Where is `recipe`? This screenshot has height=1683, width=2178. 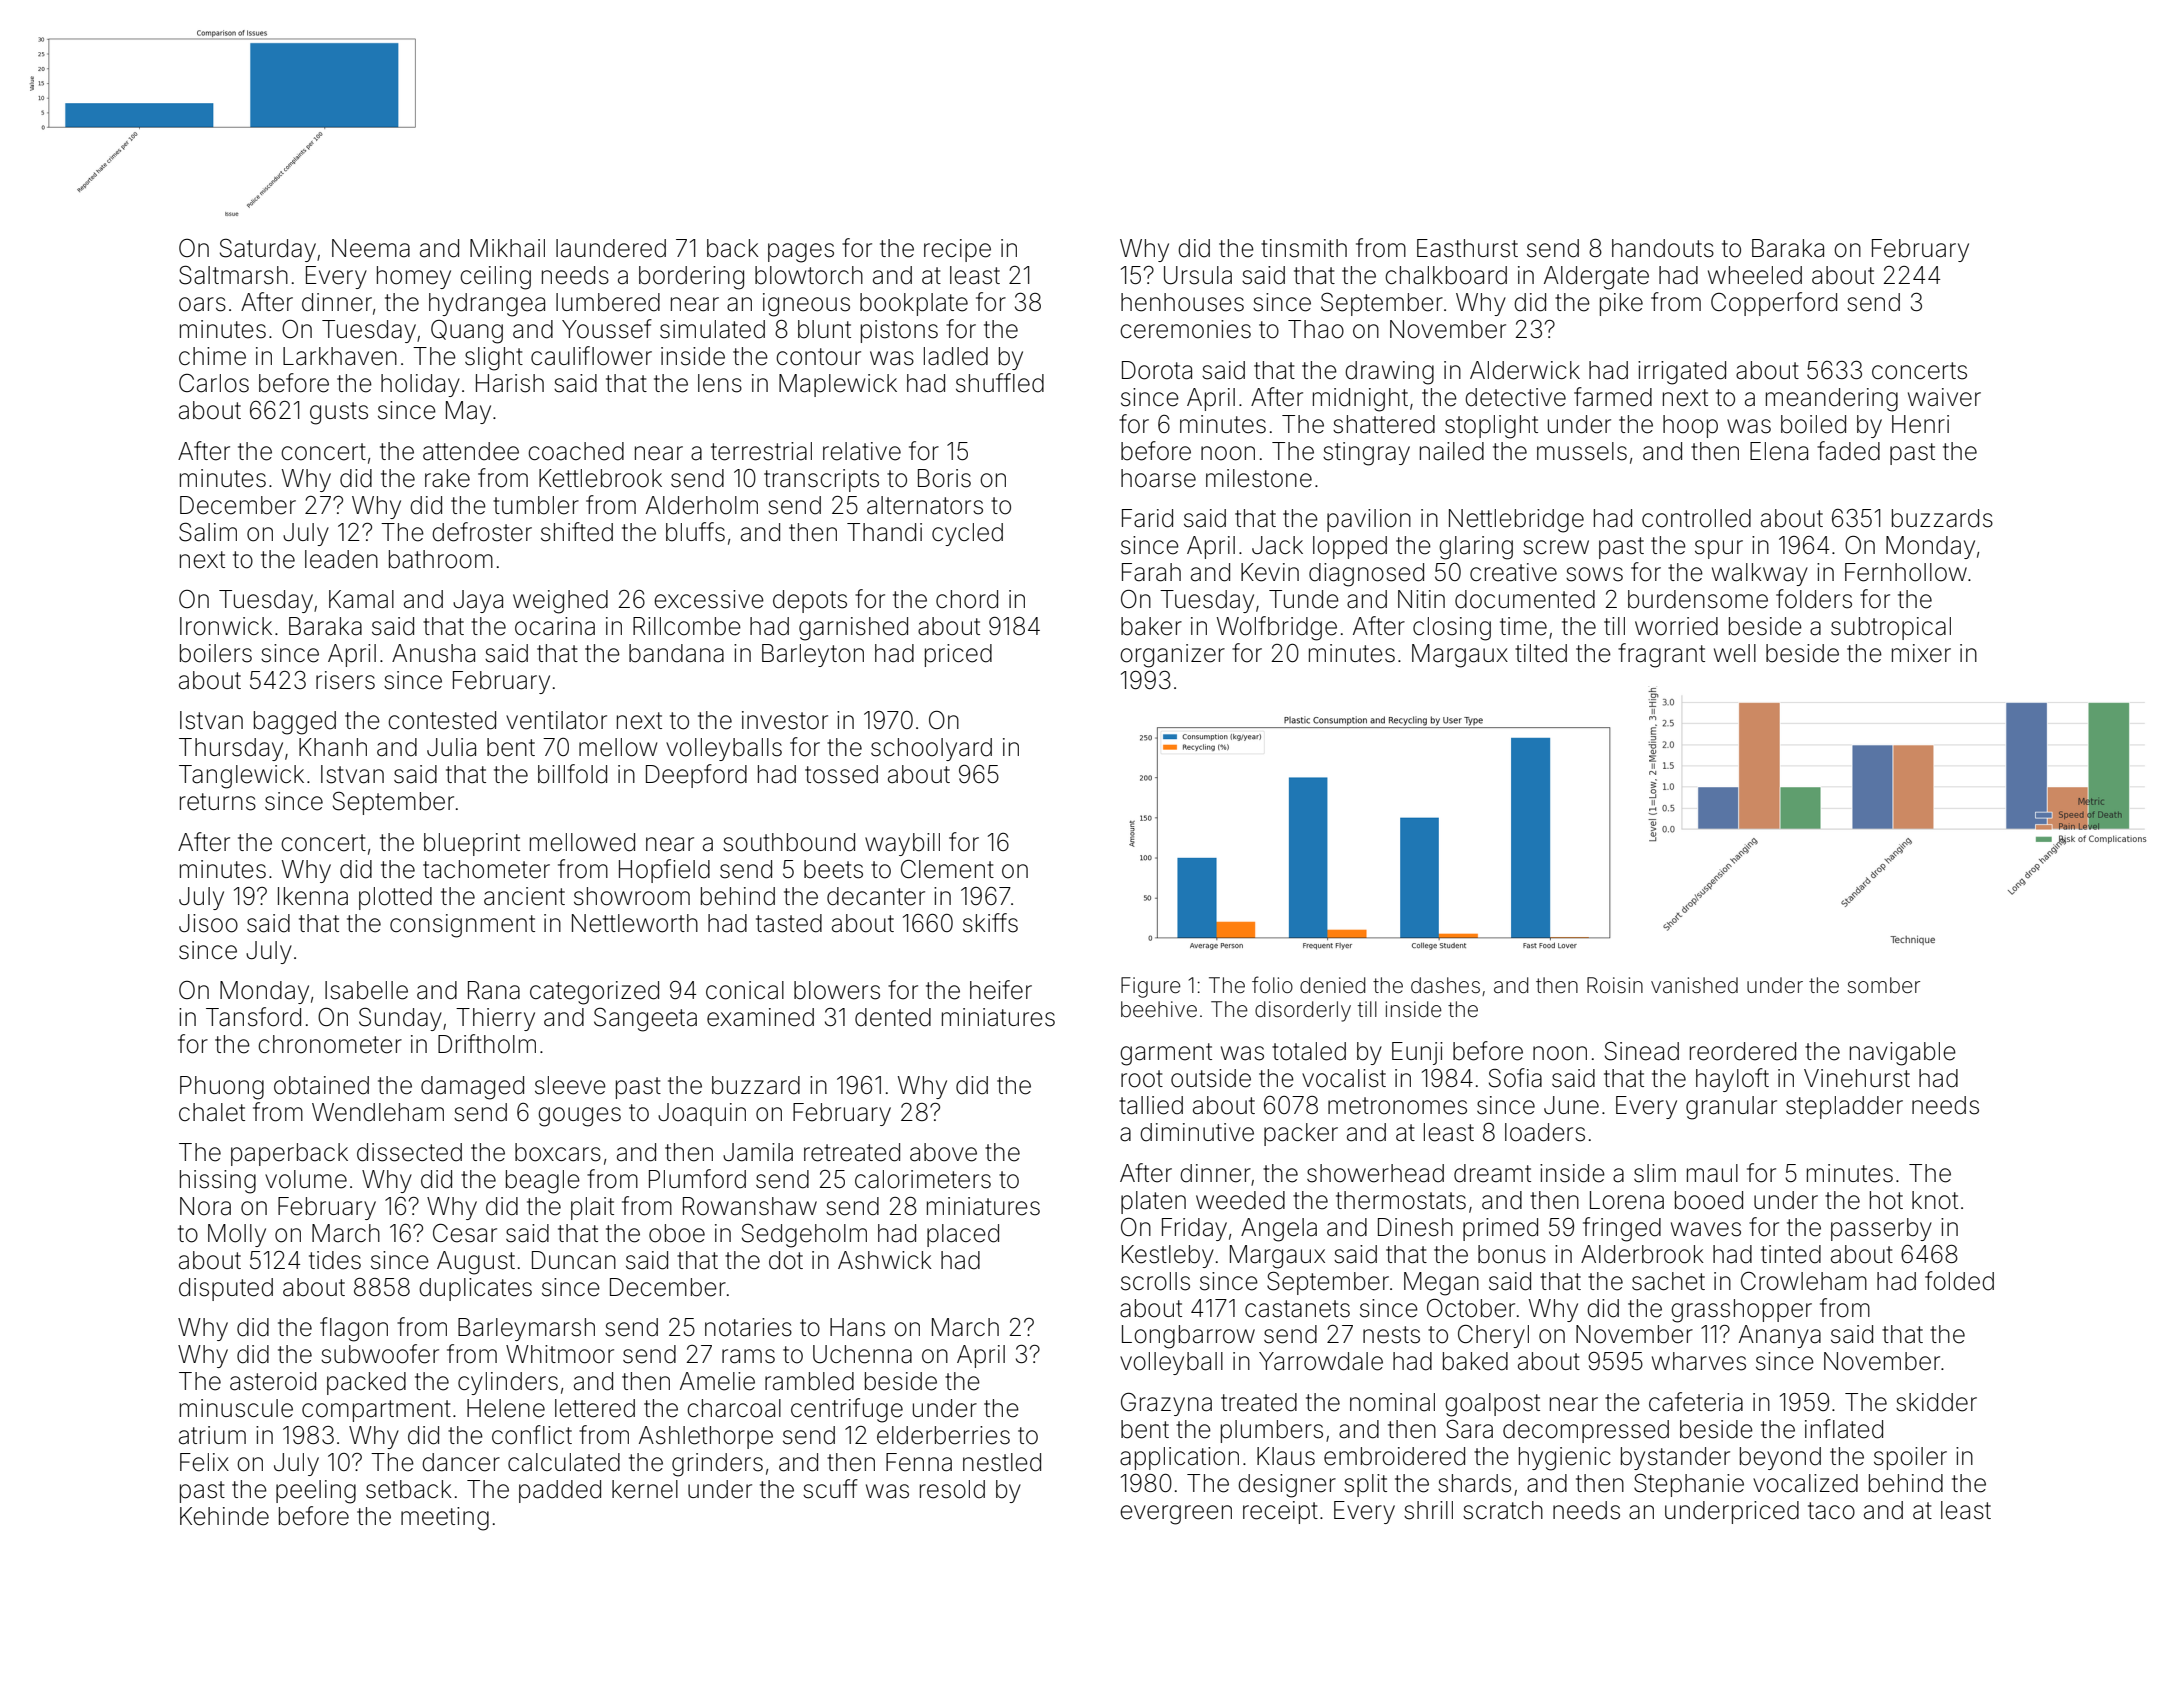
recipe is located at coordinates (957, 250).
